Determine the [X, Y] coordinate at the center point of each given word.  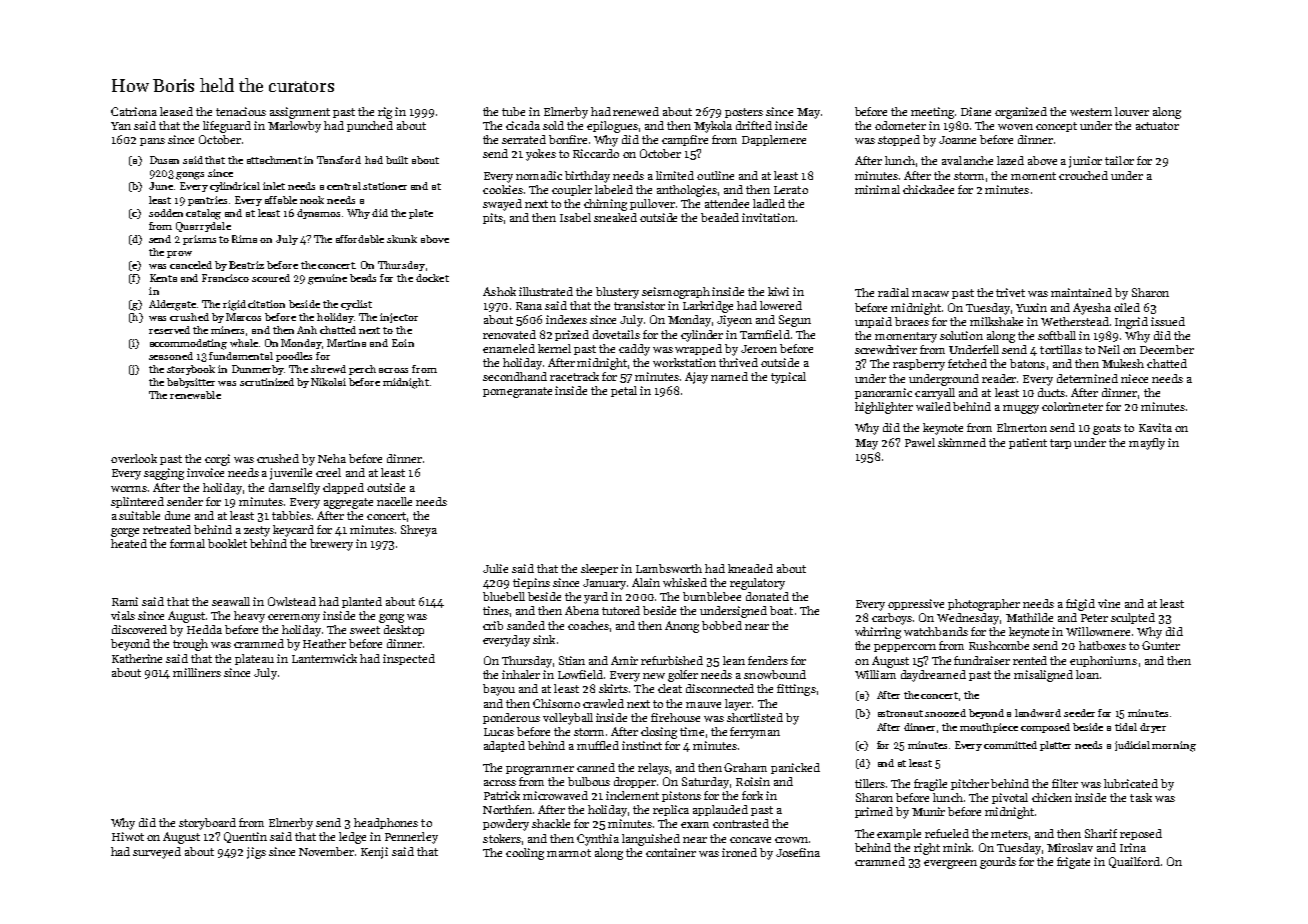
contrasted [741, 823]
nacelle [394, 501]
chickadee [928, 189]
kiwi [778, 291]
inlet [274, 186]
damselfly [294, 489]
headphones [386, 823]
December [1167, 349]
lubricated [1131, 783]
